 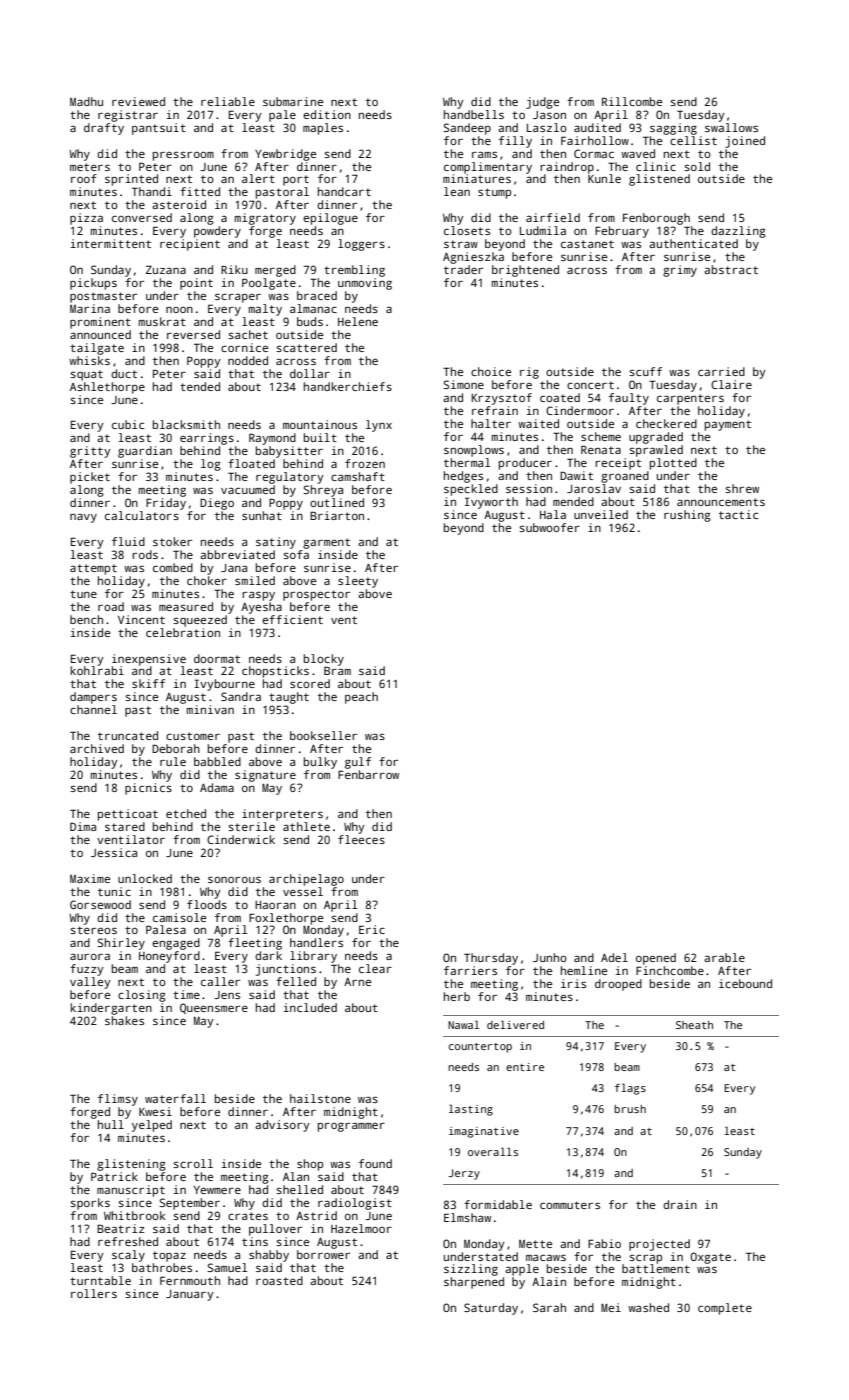 I want to click on camshaft, so click(x=358, y=476).
